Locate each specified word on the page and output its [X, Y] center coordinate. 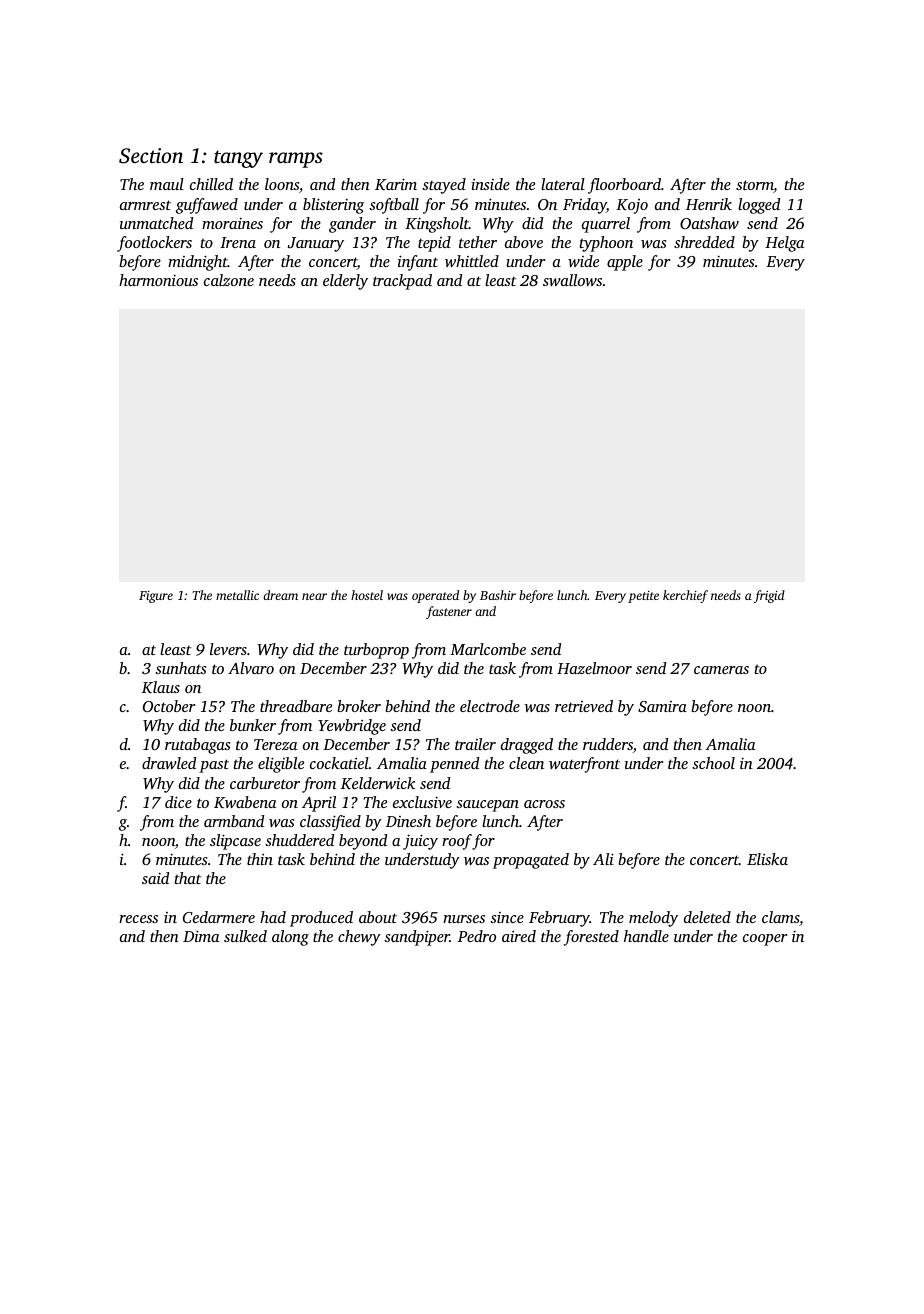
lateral [563, 184]
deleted [707, 917]
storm [755, 186]
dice [178, 802]
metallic [237, 595]
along [290, 938]
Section [151, 156]
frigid [769, 596]
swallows [572, 280]
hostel [367, 595]
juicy [420, 842]
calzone [229, 280]
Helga [785, 244]
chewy [359, 938]
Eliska [767, 859]
